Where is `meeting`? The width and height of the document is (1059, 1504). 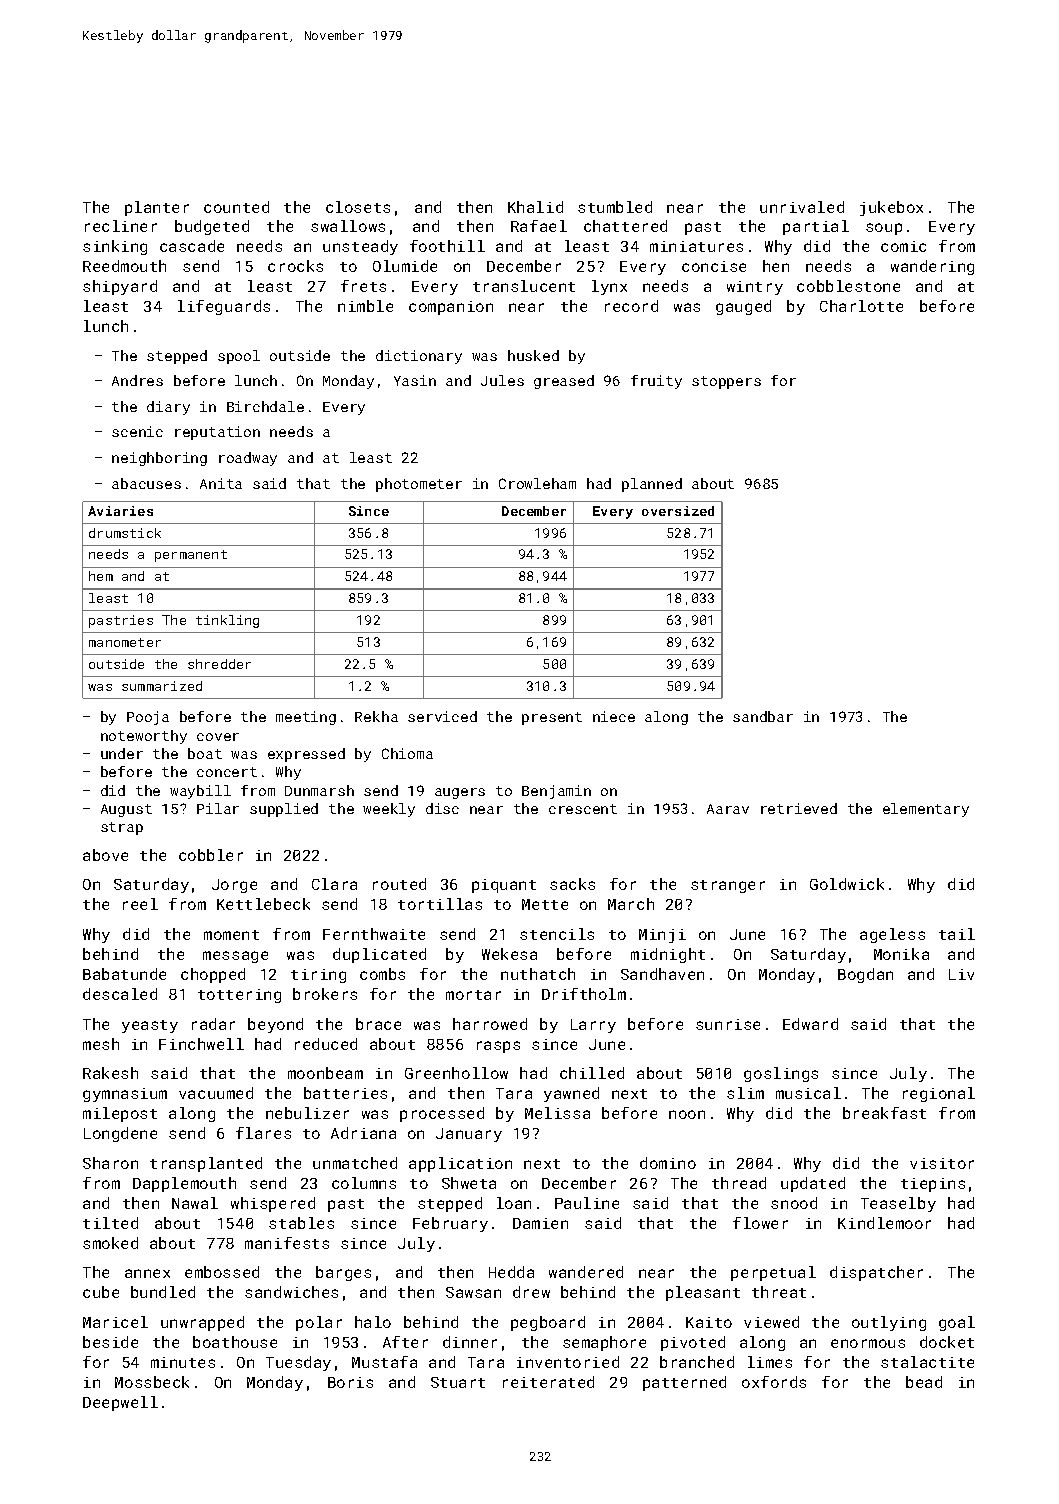 meeting is located at coordinates (306, 718).
